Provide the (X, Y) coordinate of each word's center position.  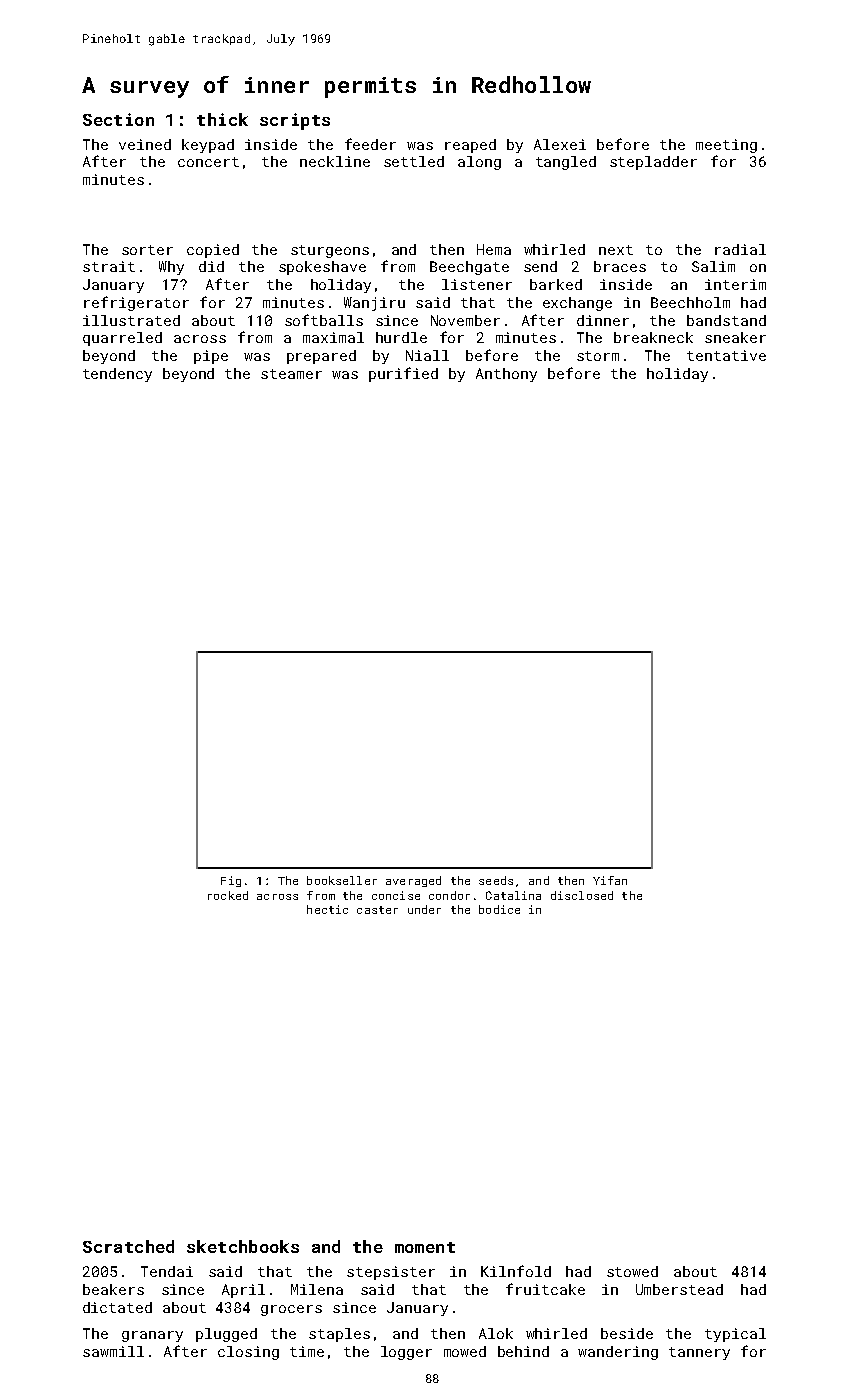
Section (118, 119)
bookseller (342, 880)
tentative (726, 355)
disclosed (582, 895)
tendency (117, 375)
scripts (295, 121)
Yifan (610, 880)
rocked (228, 895)
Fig (231, 881)
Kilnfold (516, 1271)
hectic (327, 909)
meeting (726, 146)
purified (403, 374)
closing (248, 1353)
